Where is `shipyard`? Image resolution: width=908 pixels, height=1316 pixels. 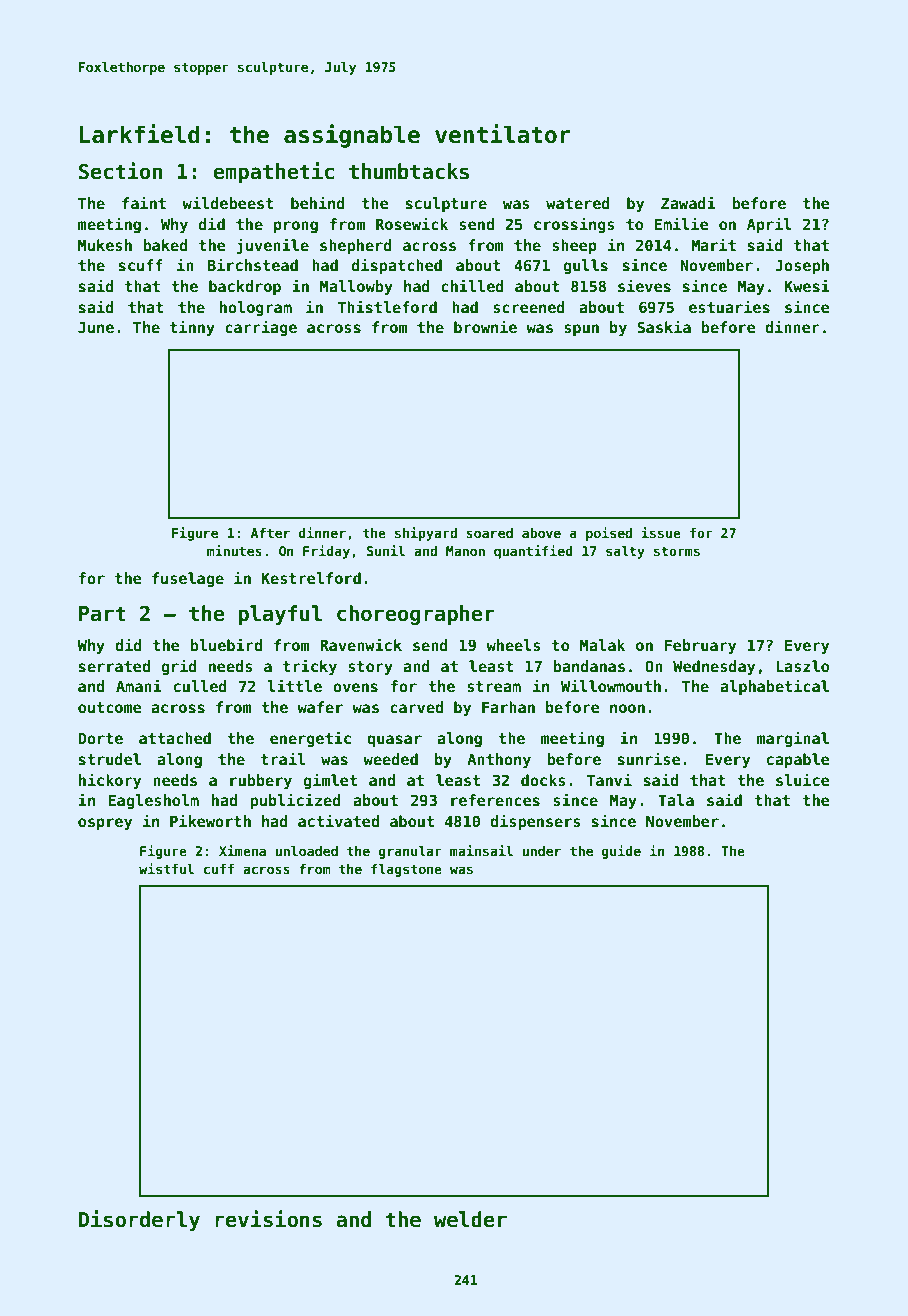 shipyard is located at coordinates (426, 534).
